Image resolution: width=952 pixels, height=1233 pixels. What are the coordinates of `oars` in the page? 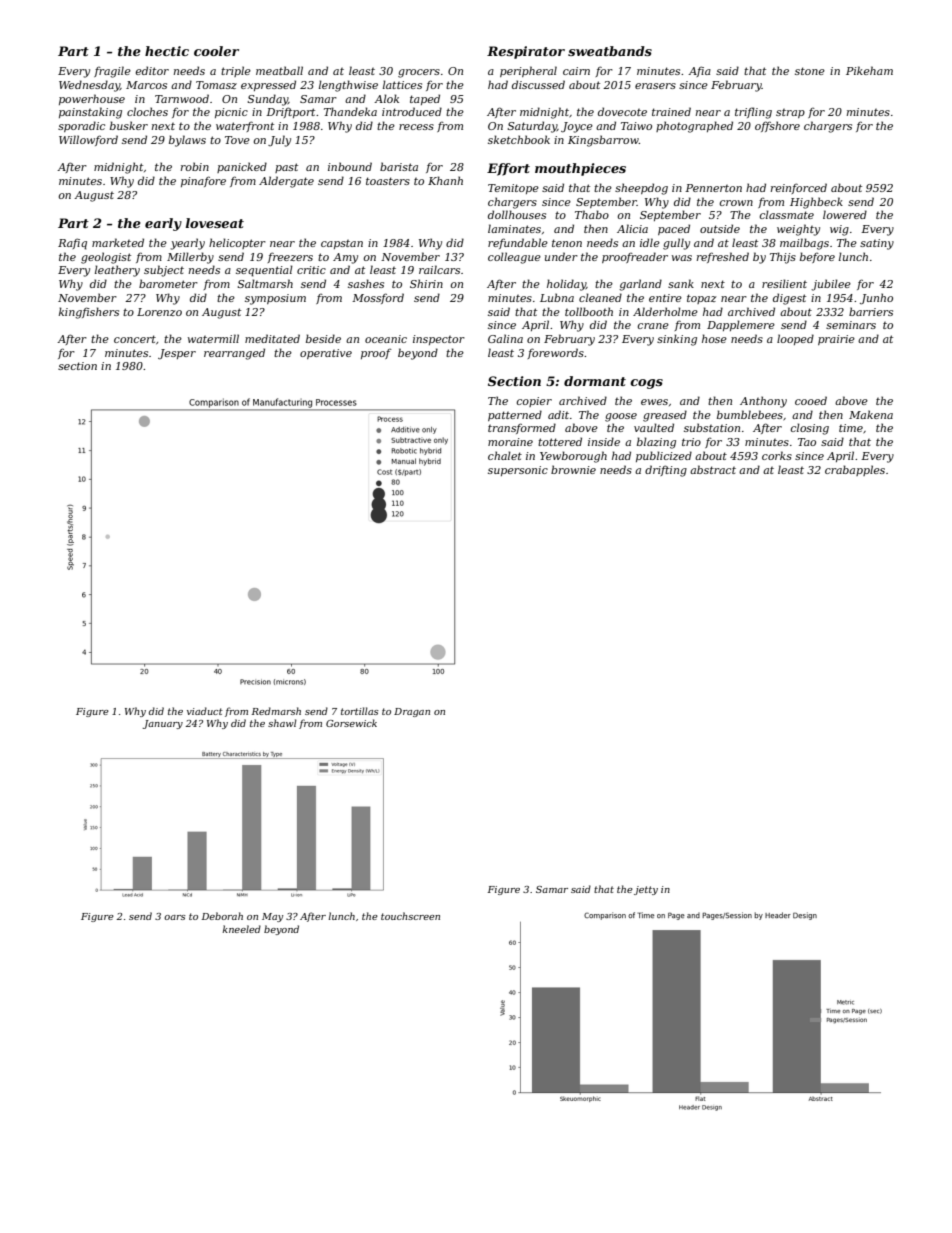 It's located at (175, 917).
